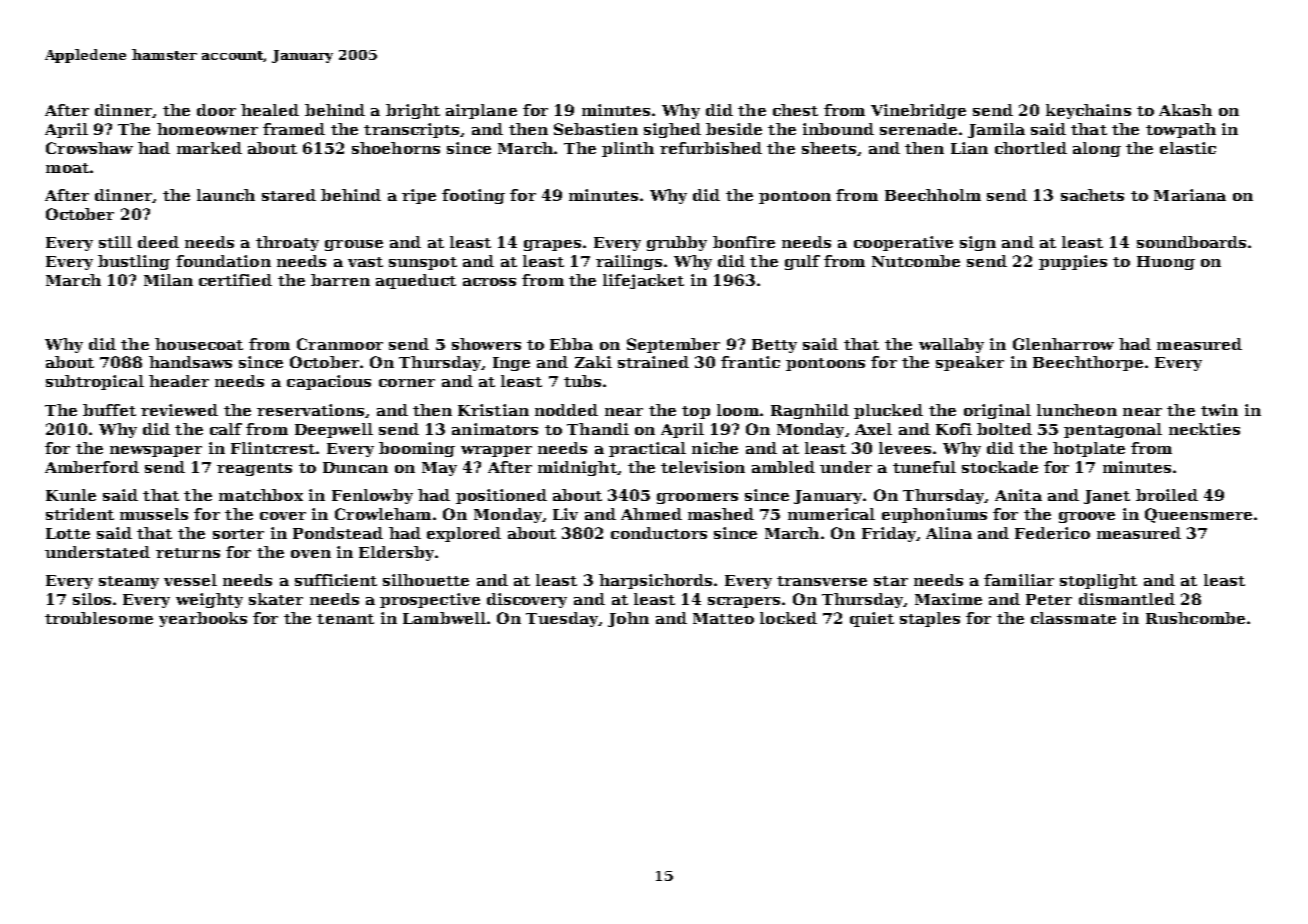  Describe the element at coordinates (810, 411) in the screenshot. I see `Ragnhild` at that location.
